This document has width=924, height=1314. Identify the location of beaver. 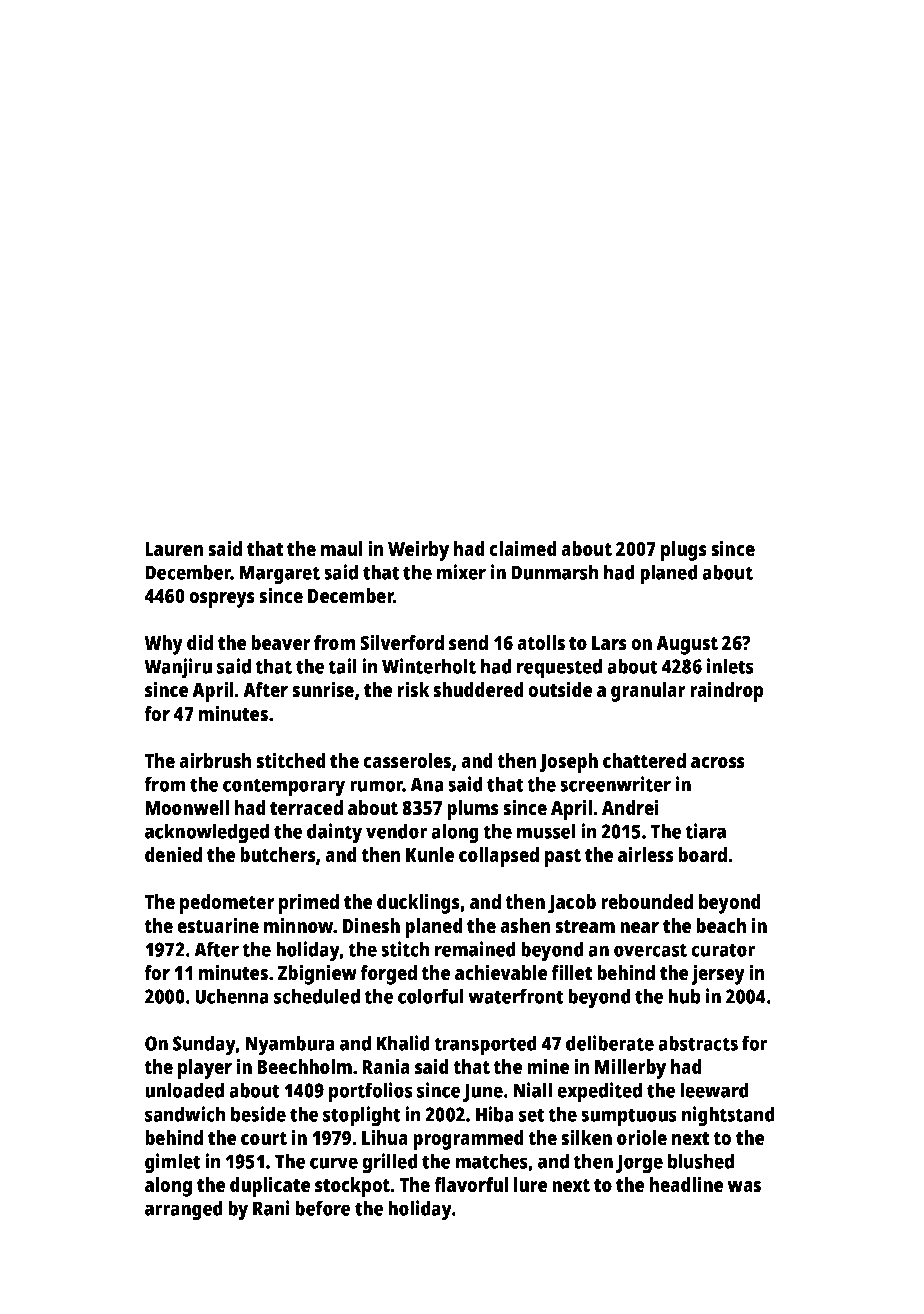
(280, 642).
